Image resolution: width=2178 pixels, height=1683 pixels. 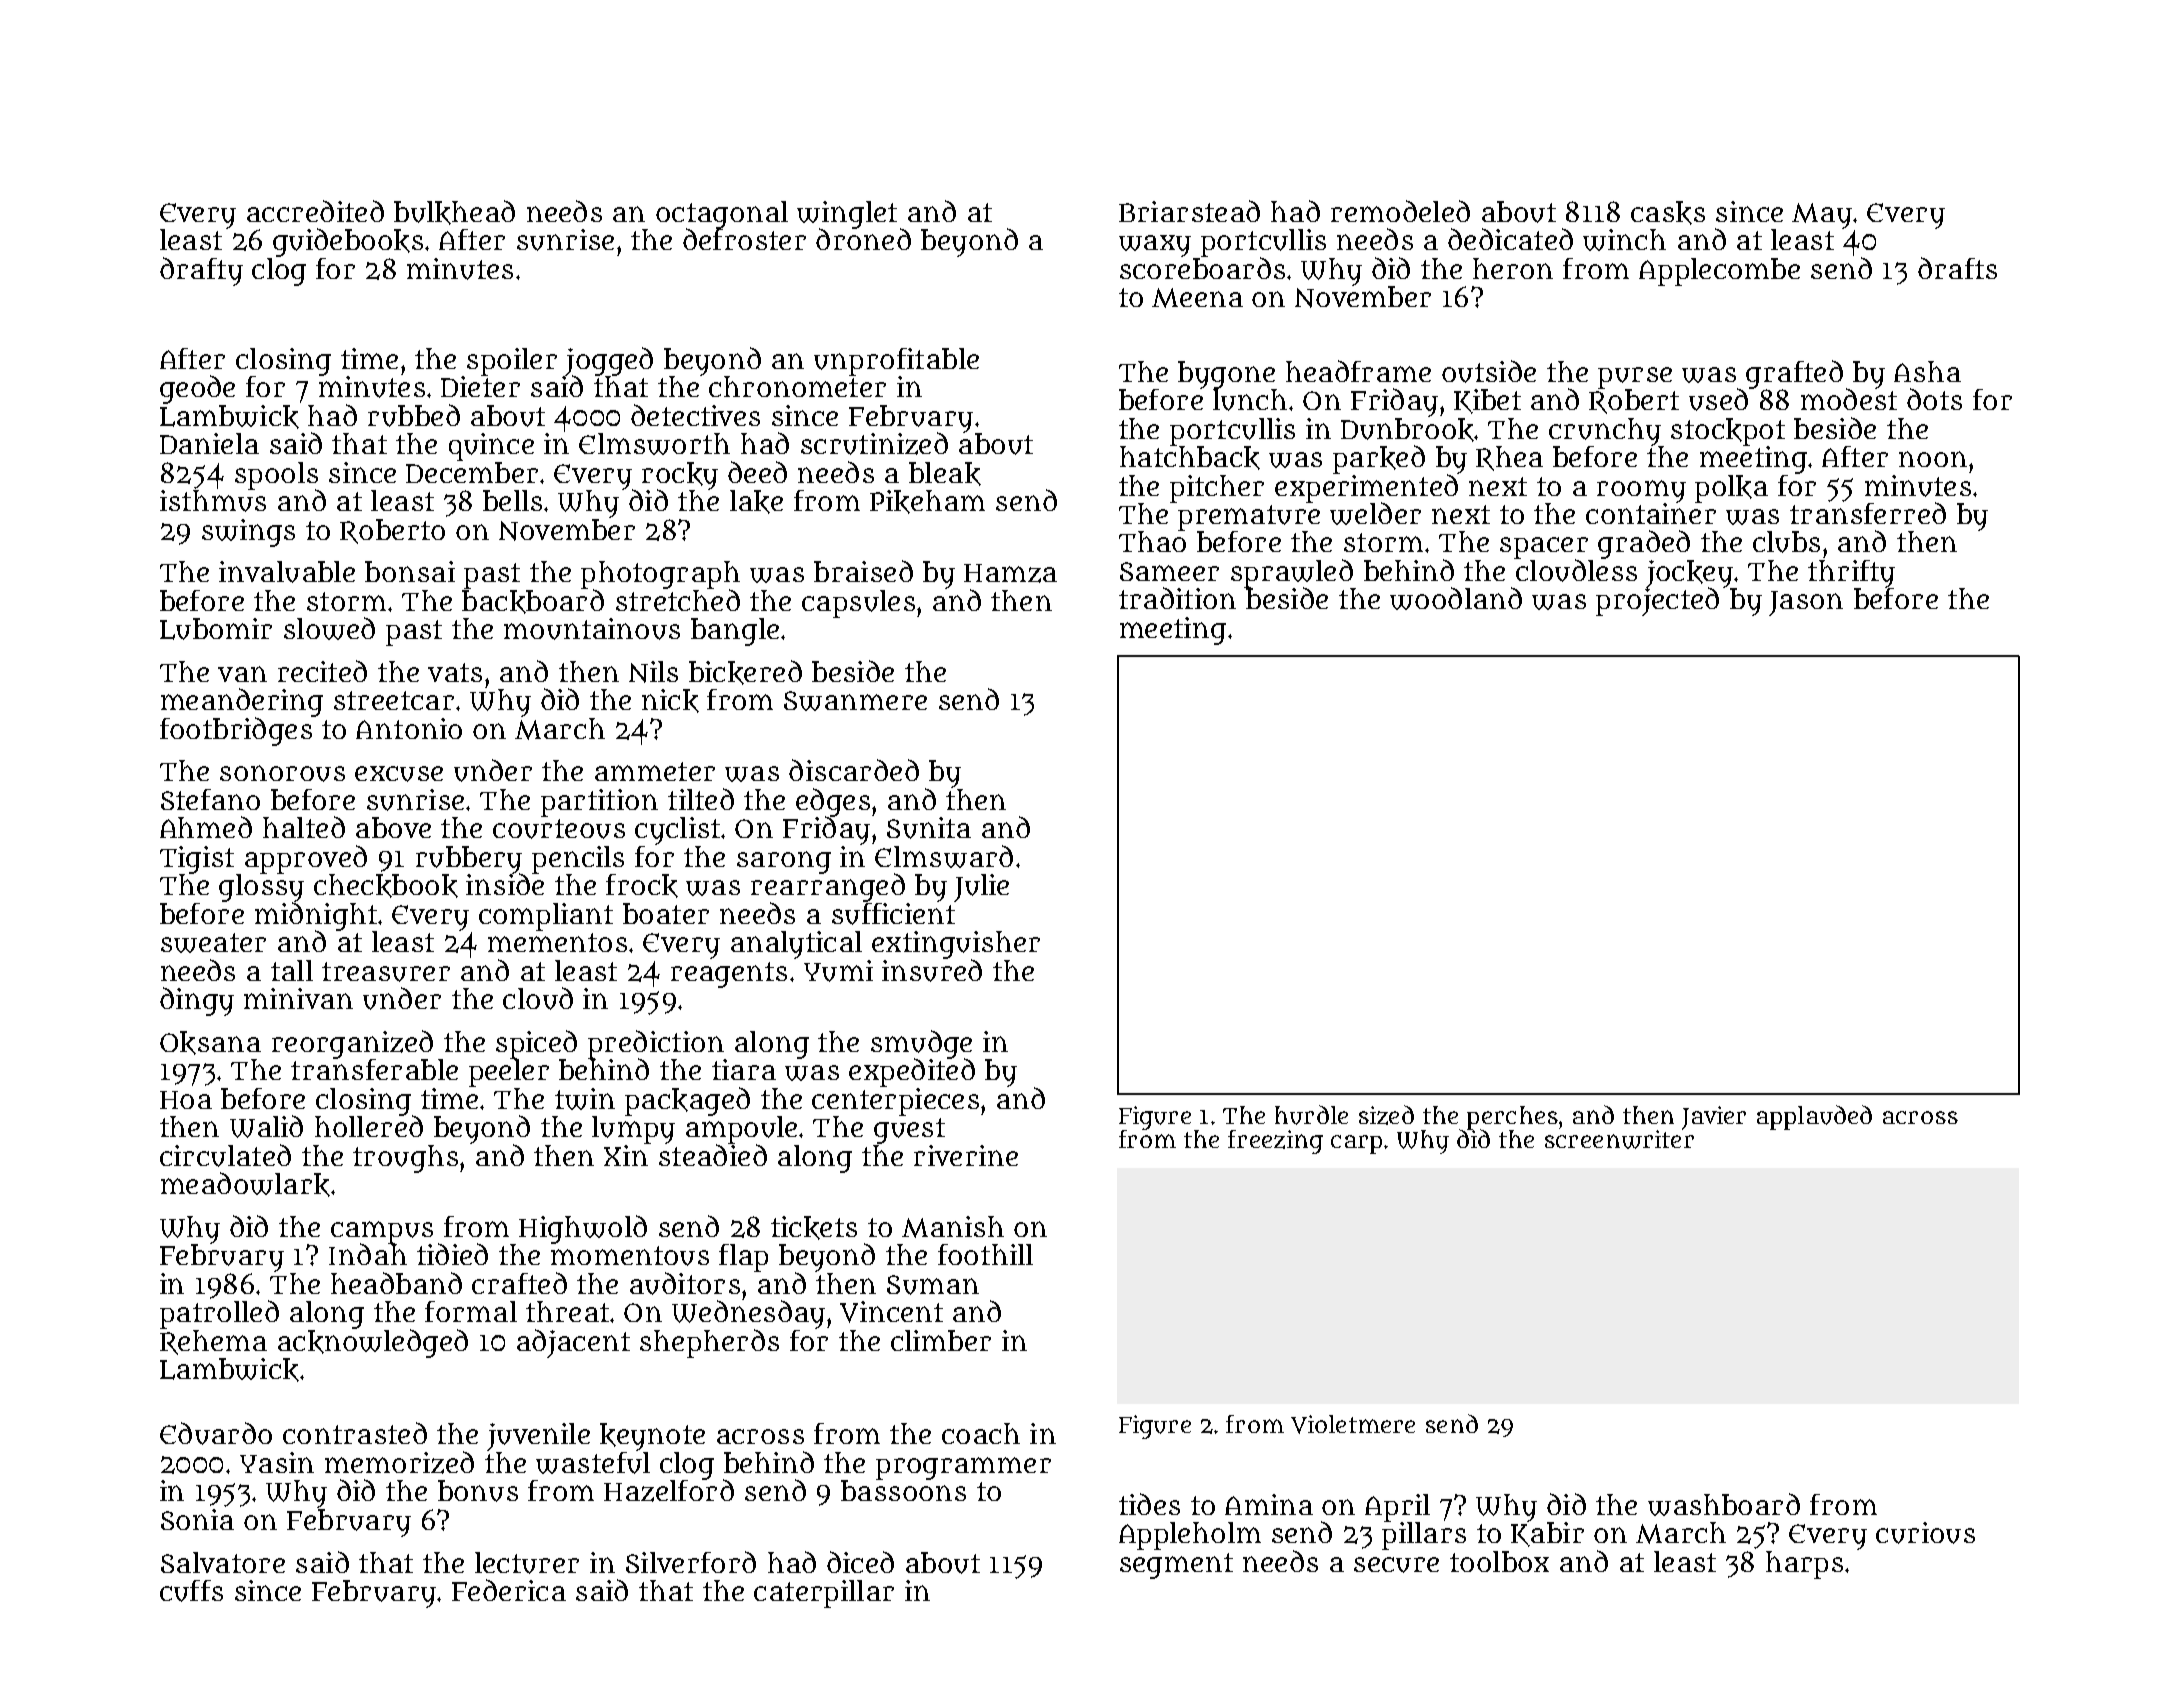 What do you see at coordinates (315, 211) in the screenshot?
I see `accredited` at bounding box center [315, 211].
